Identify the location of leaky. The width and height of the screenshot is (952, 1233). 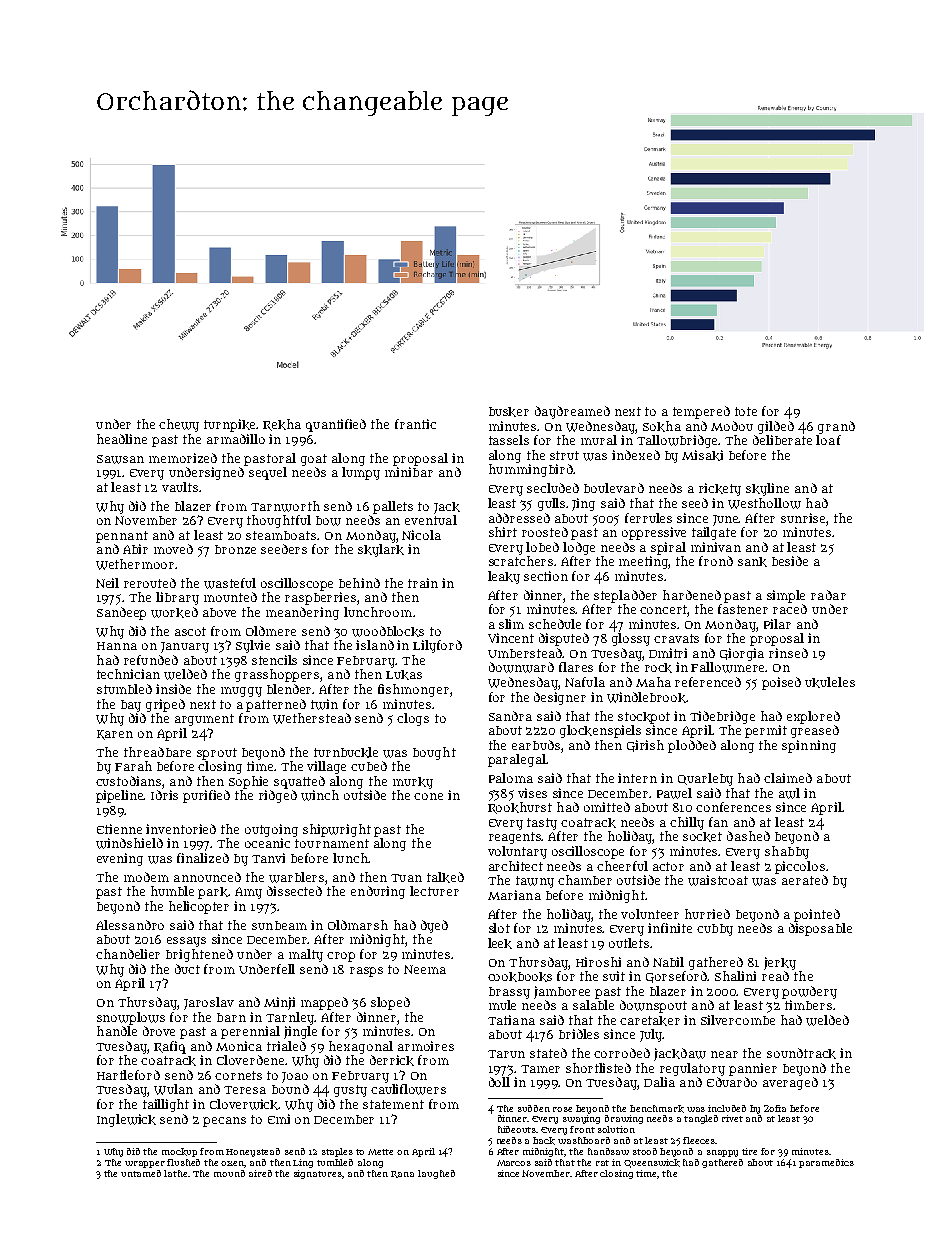
(504, 577).
